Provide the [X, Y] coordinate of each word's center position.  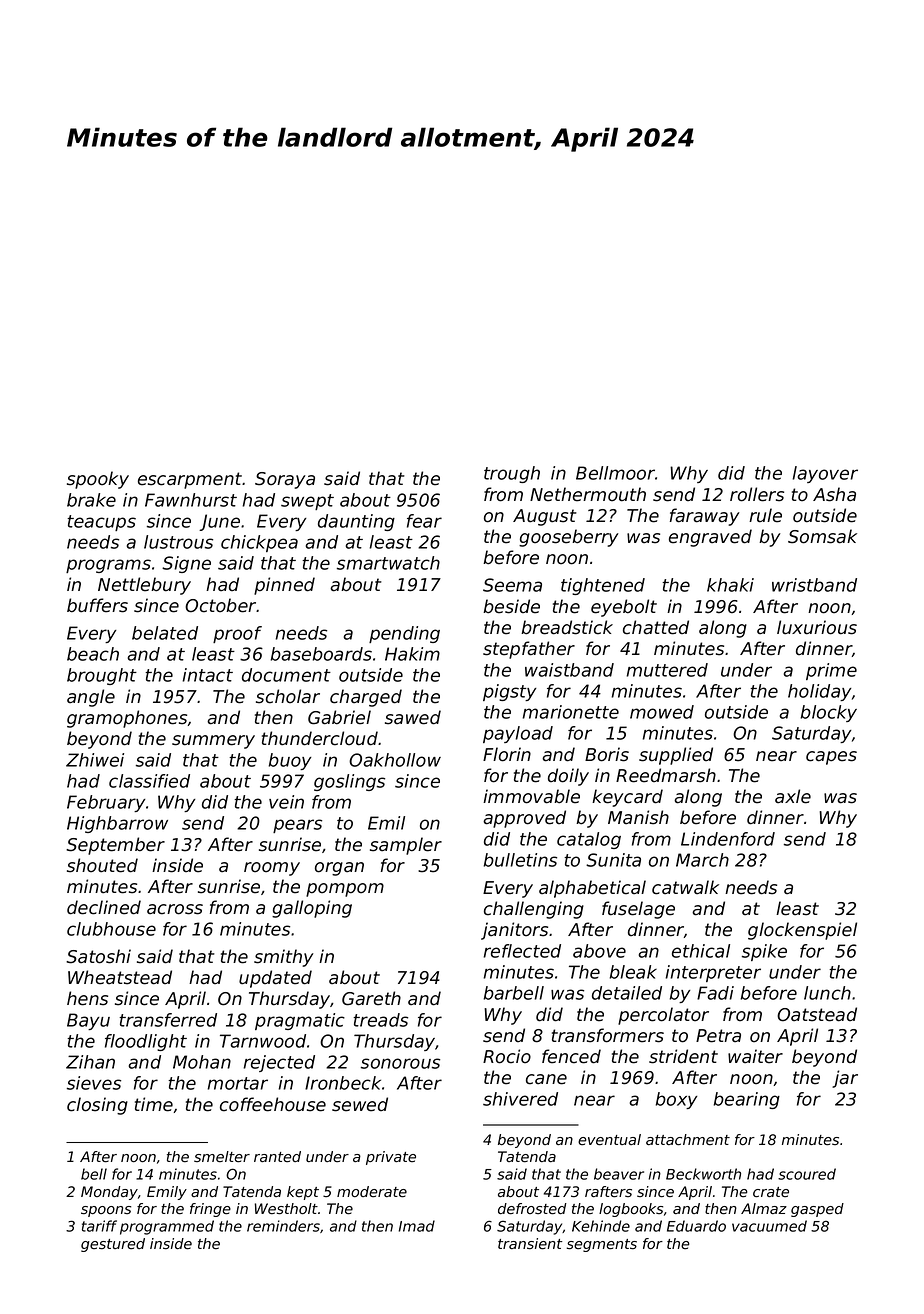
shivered [520, 1099]
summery [213, 742]
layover [825, 474]
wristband [814, 585]
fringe [210, 1210]
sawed [413, 717]
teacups [101, 523]
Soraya [285, 480]
